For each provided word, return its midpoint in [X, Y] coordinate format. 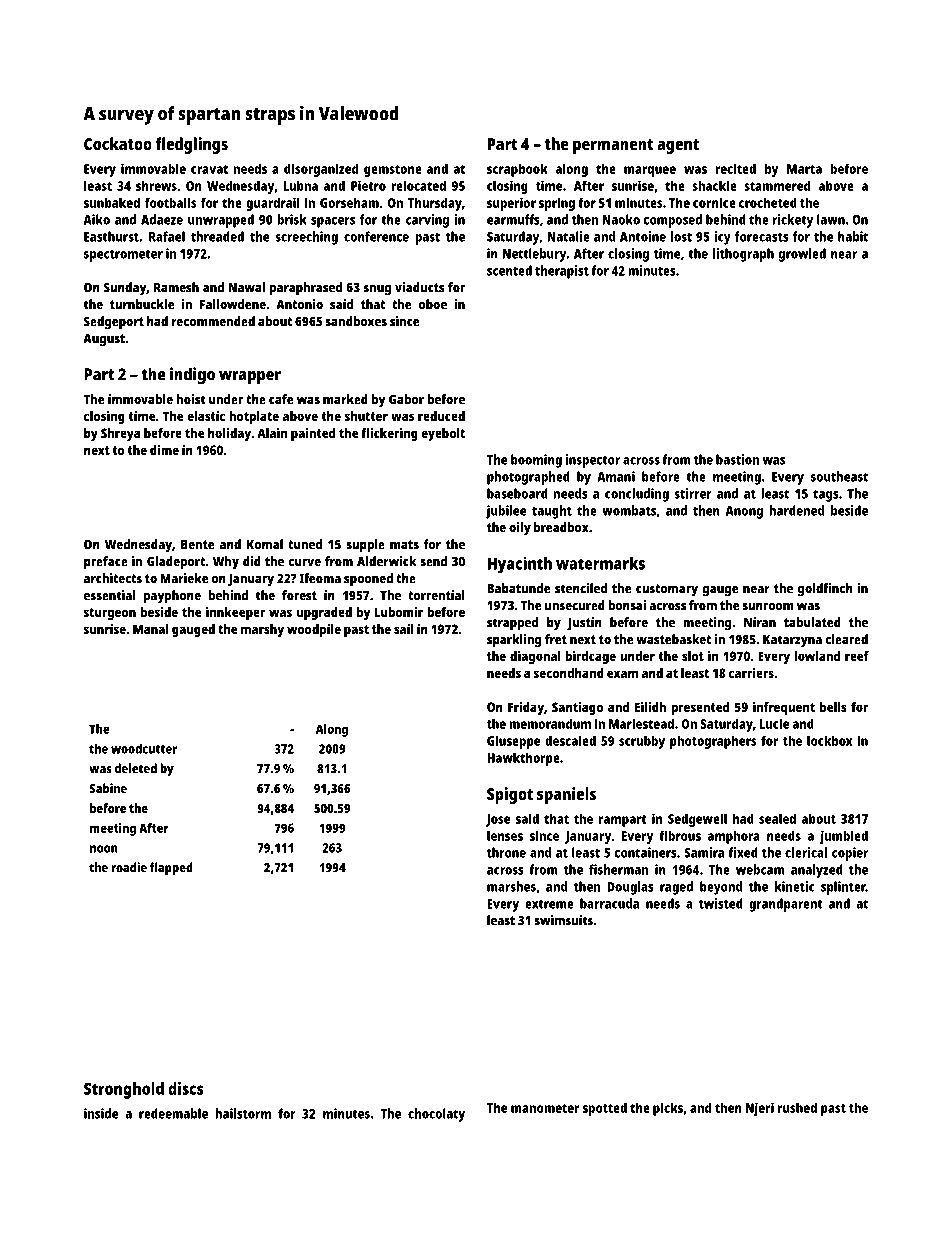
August [104, 340]
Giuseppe [513, 742]
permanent [613, 146]
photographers [713, 742]
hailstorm [243, 1113]
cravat [209, 169]
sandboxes [356, 321]
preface [106, 563]
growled [802, 255]
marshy [262, 630]
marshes [511, 886]
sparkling [514, 641]
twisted [721, 903]
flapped [171, 869]
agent [678, 146]
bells [833, 707]
